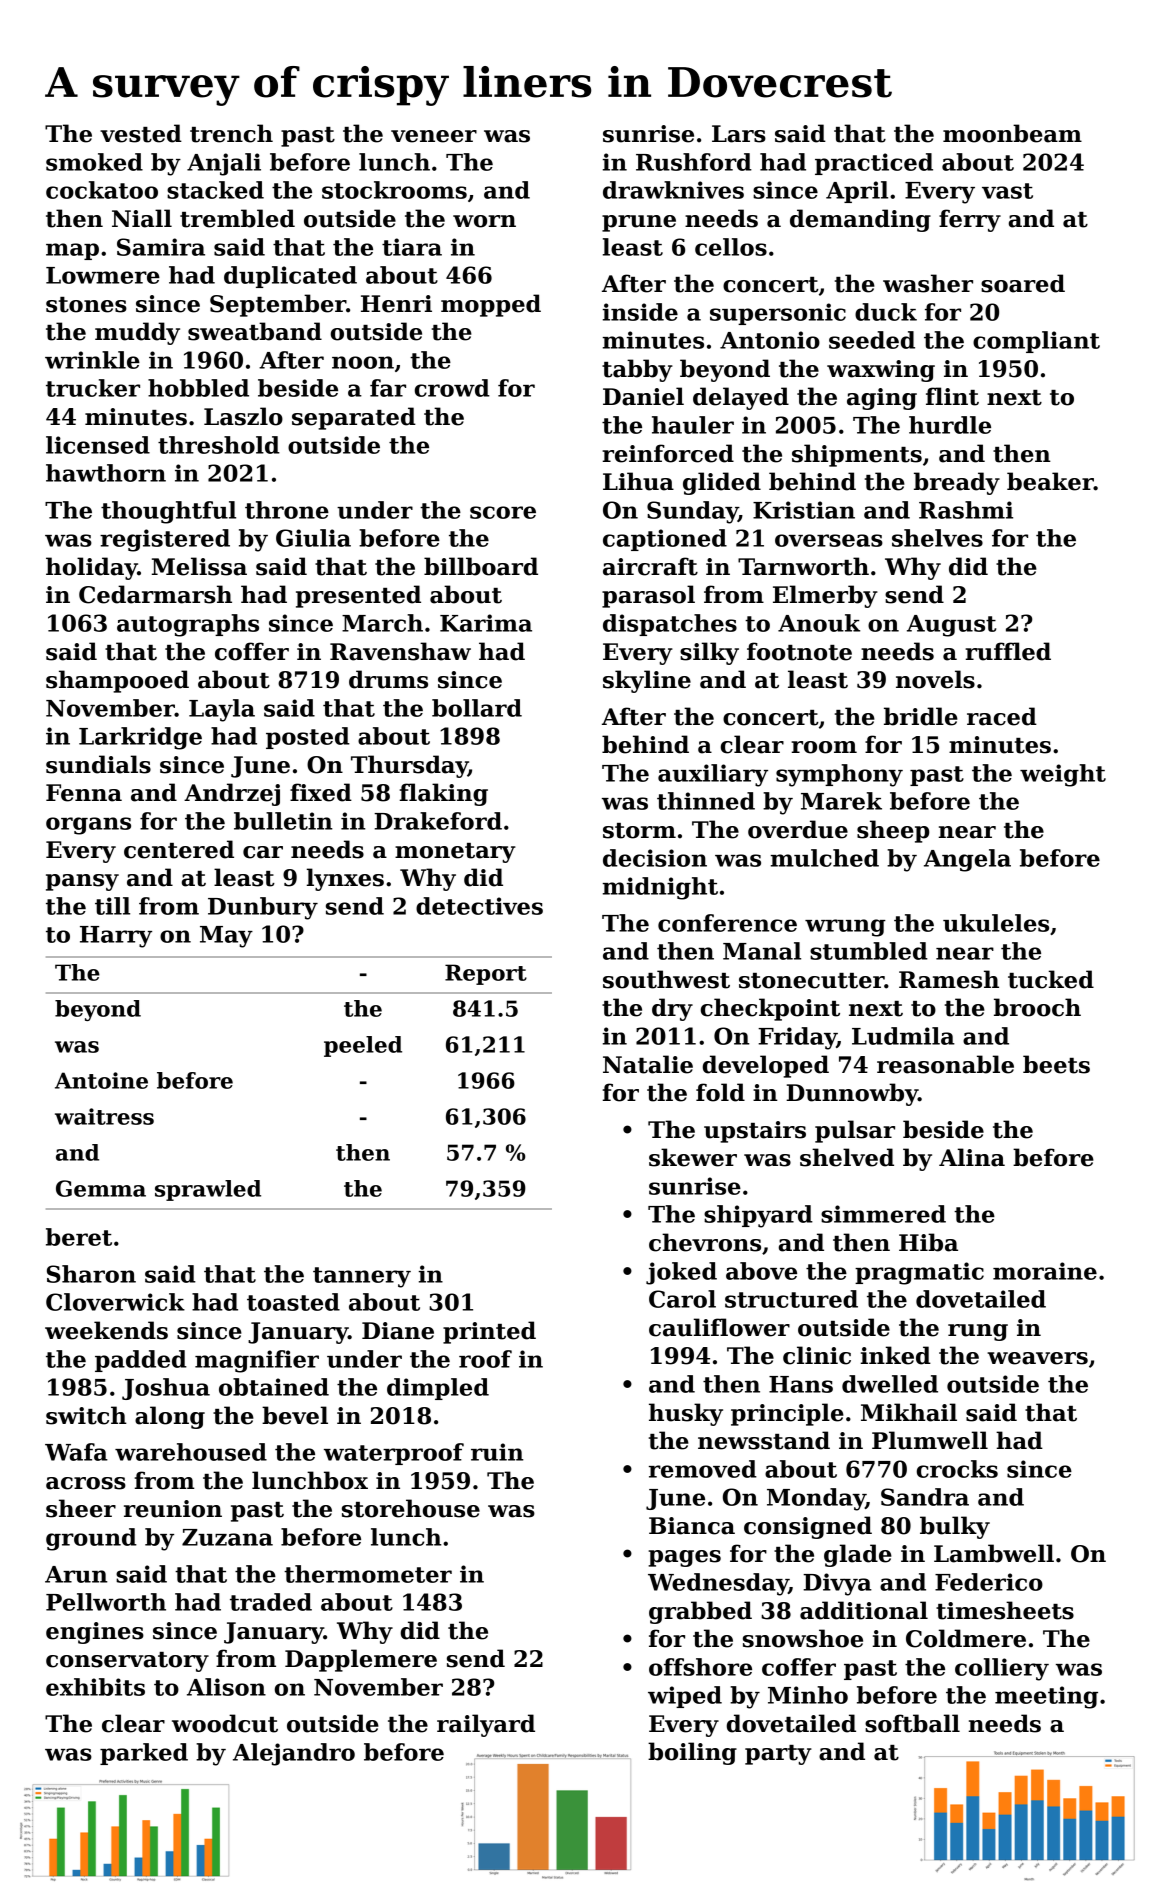 Image resolution: width=1154 pixels, height=1901 pixels. Describe the element at coordinates (434, 136) in the image. I see `veneer` at that location.
